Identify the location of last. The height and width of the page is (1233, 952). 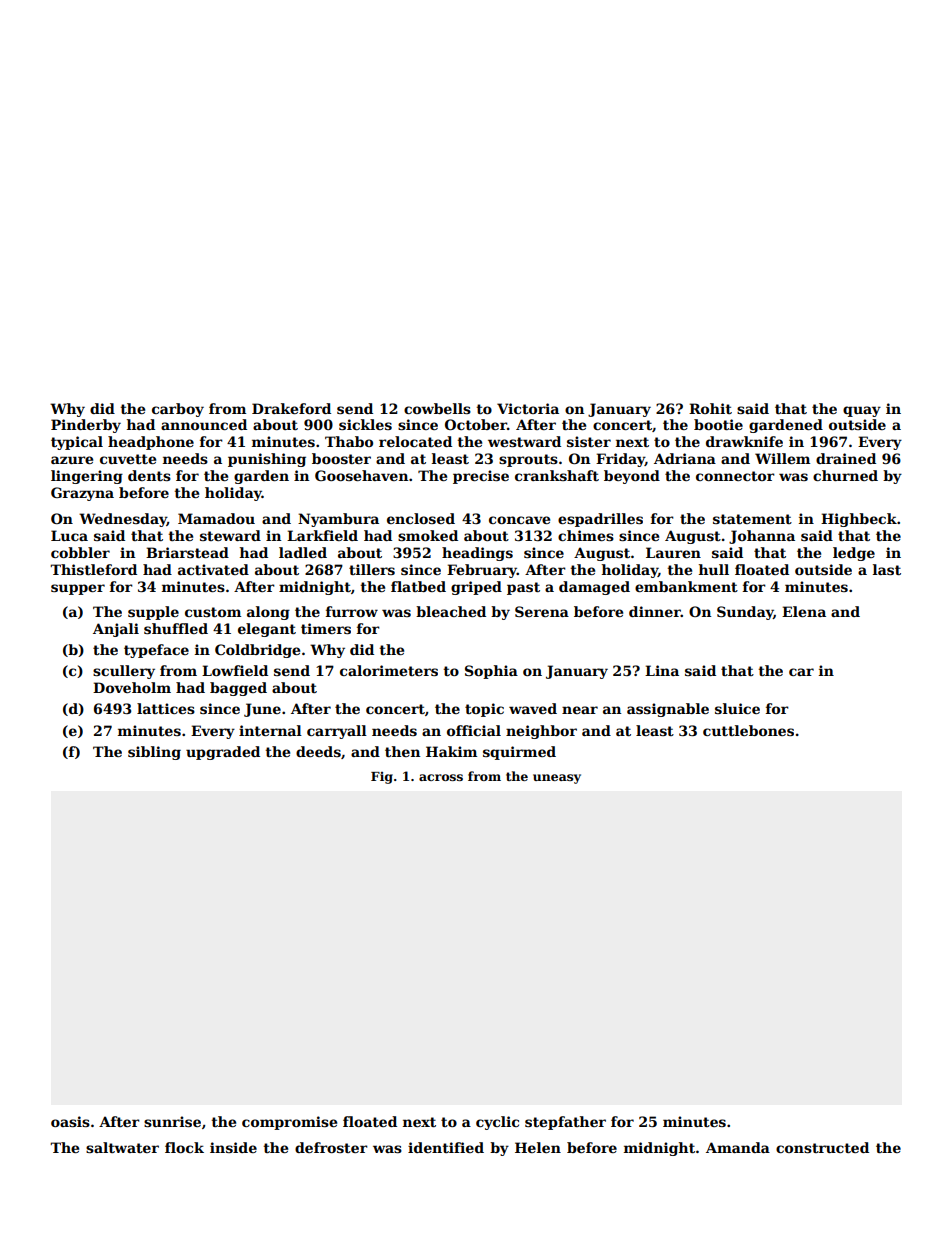
(887, 569).
